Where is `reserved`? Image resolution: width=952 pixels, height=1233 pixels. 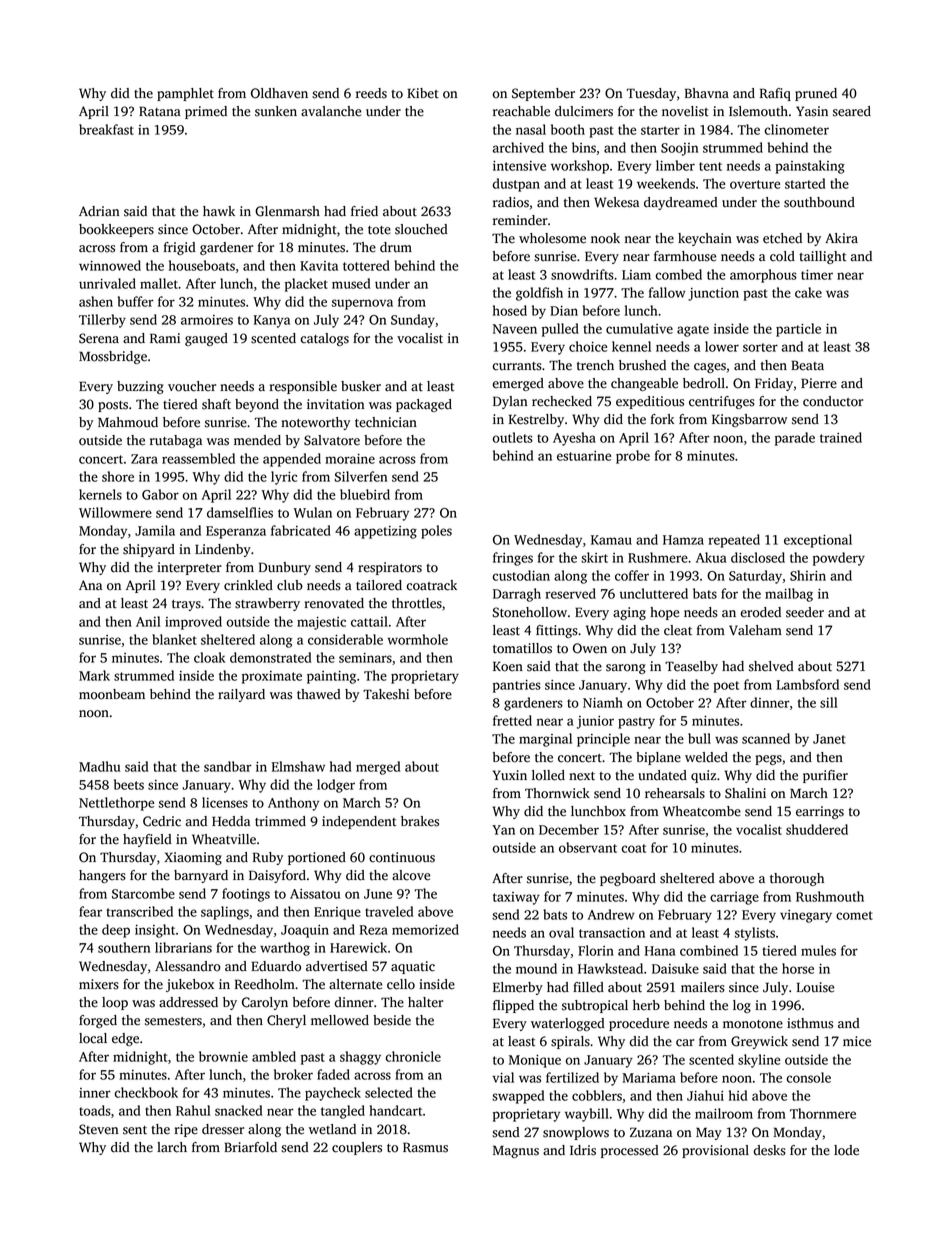
reserved is located at coordinates (570, 593).
